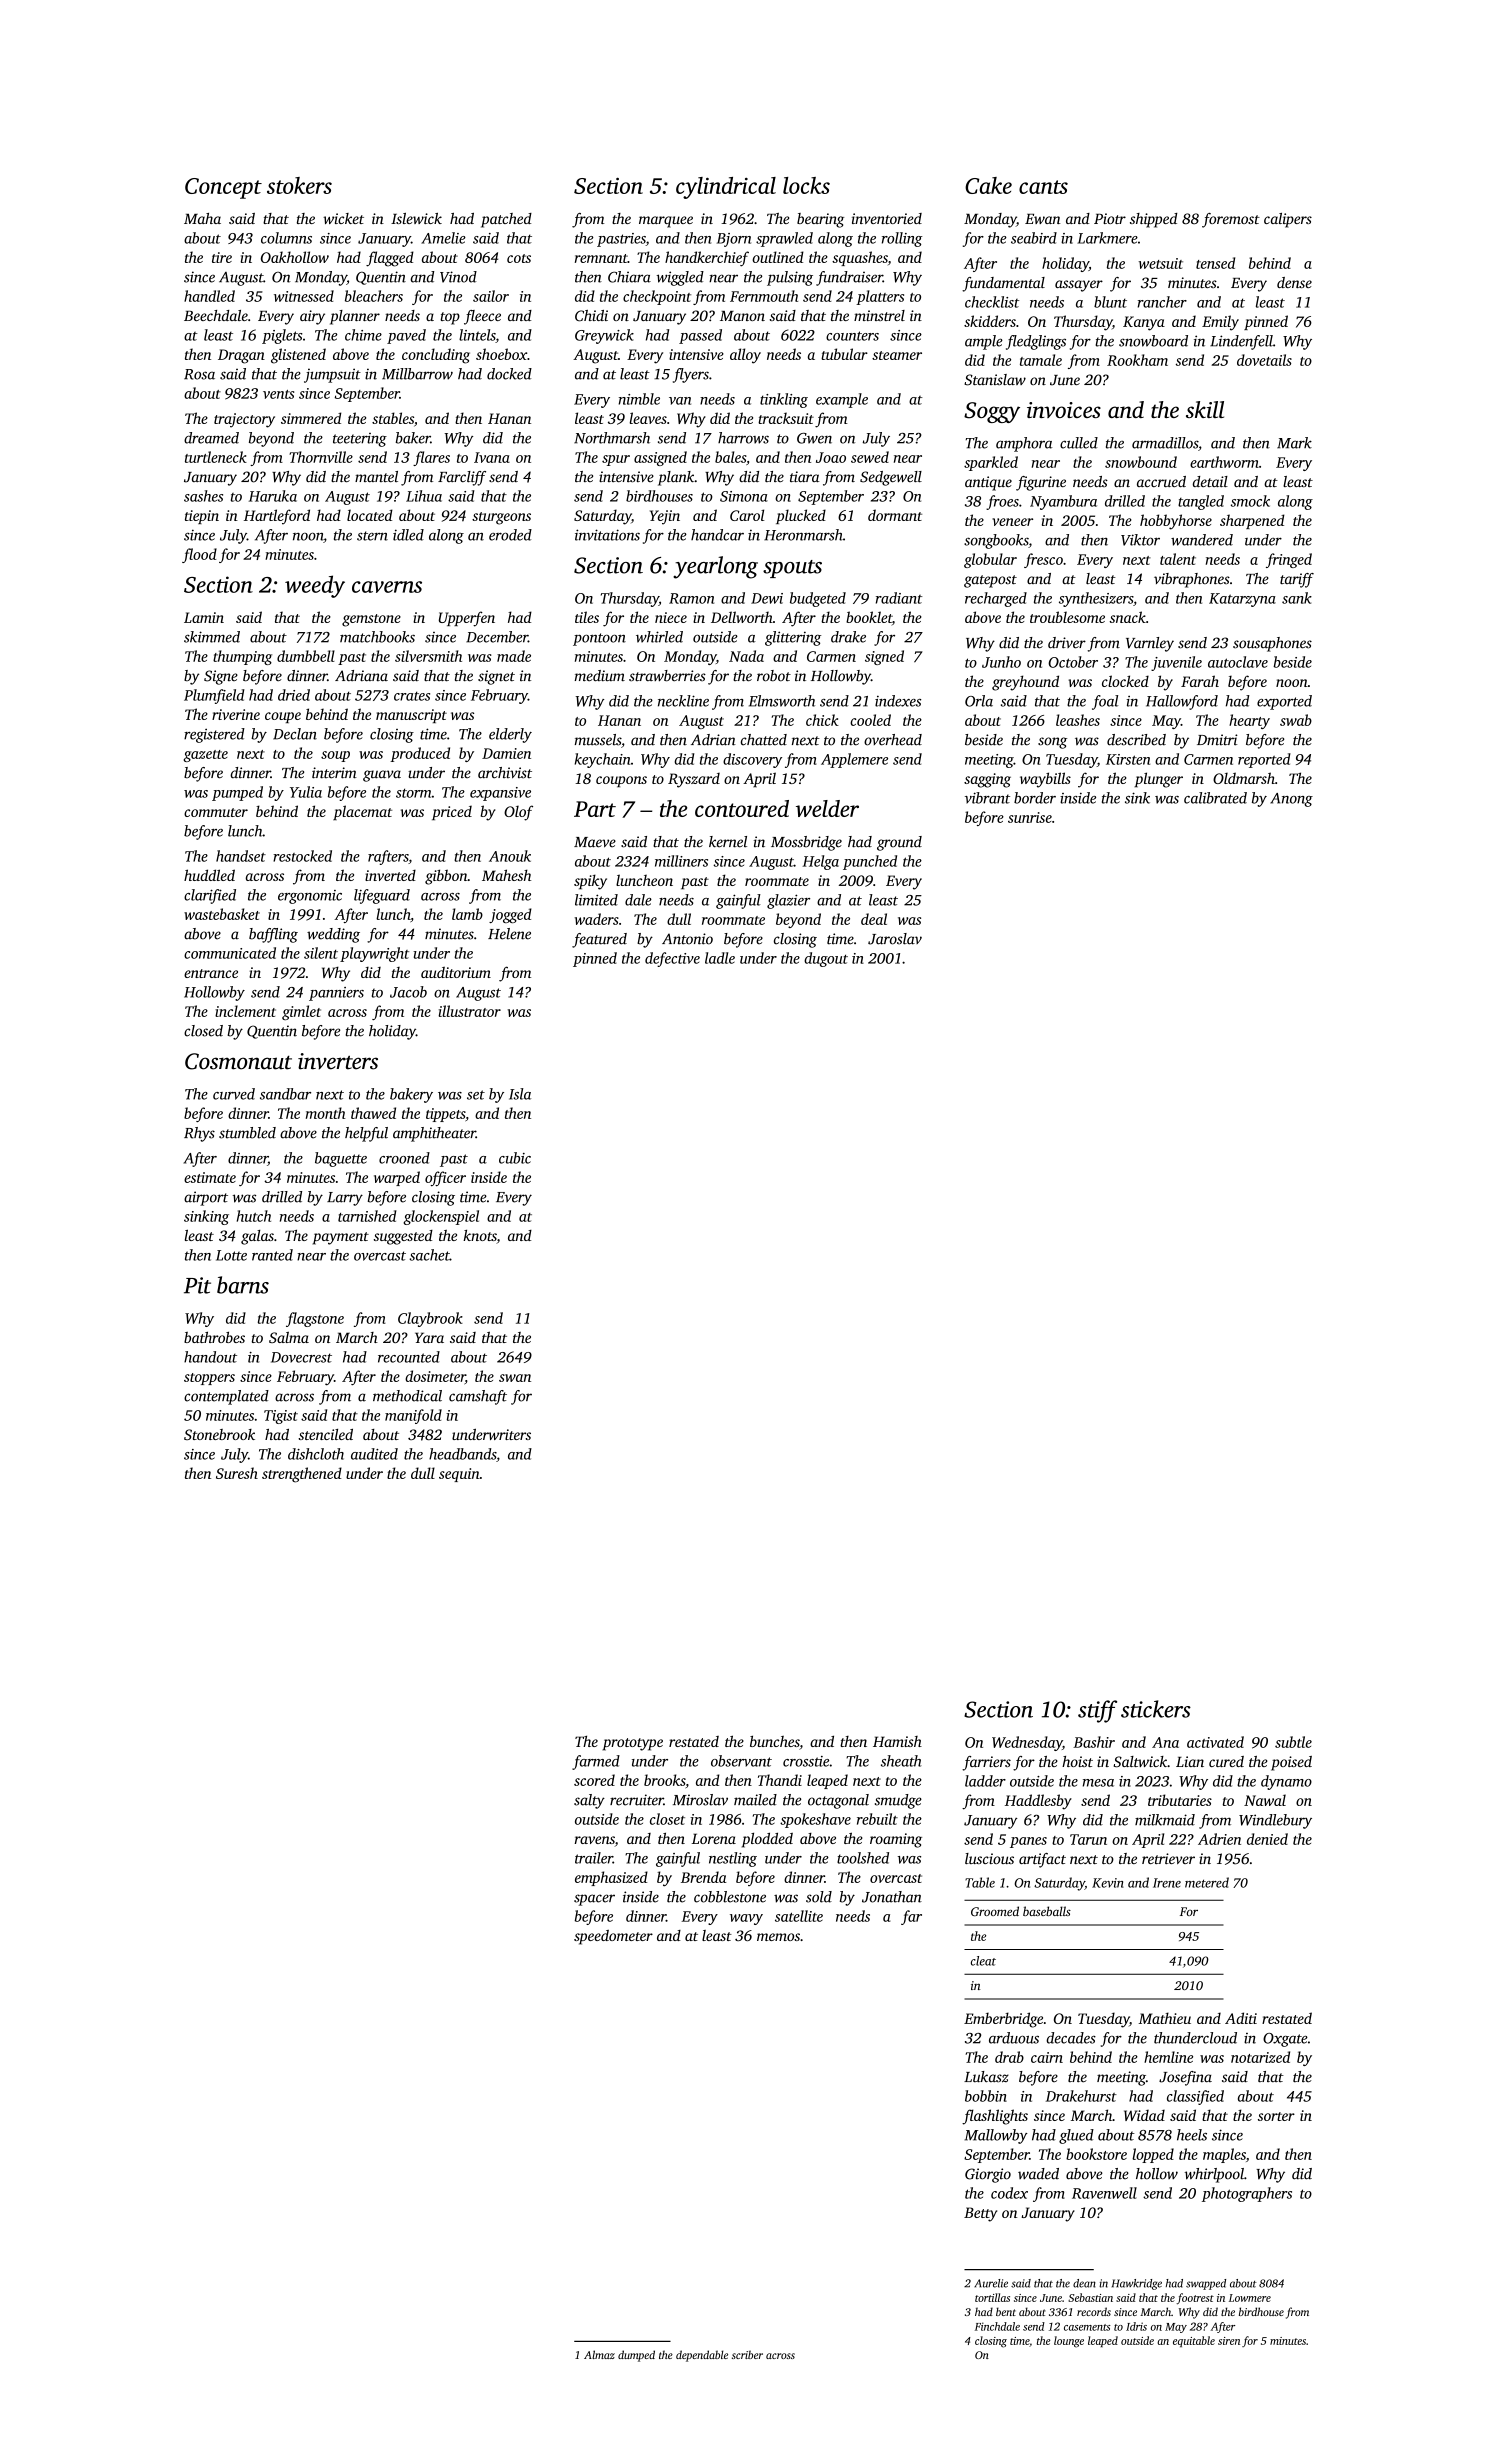 The height and width of the page is (2464, 1496). Describe the element at coordinates (672, 959) in the page. I see `defective` at that location.
